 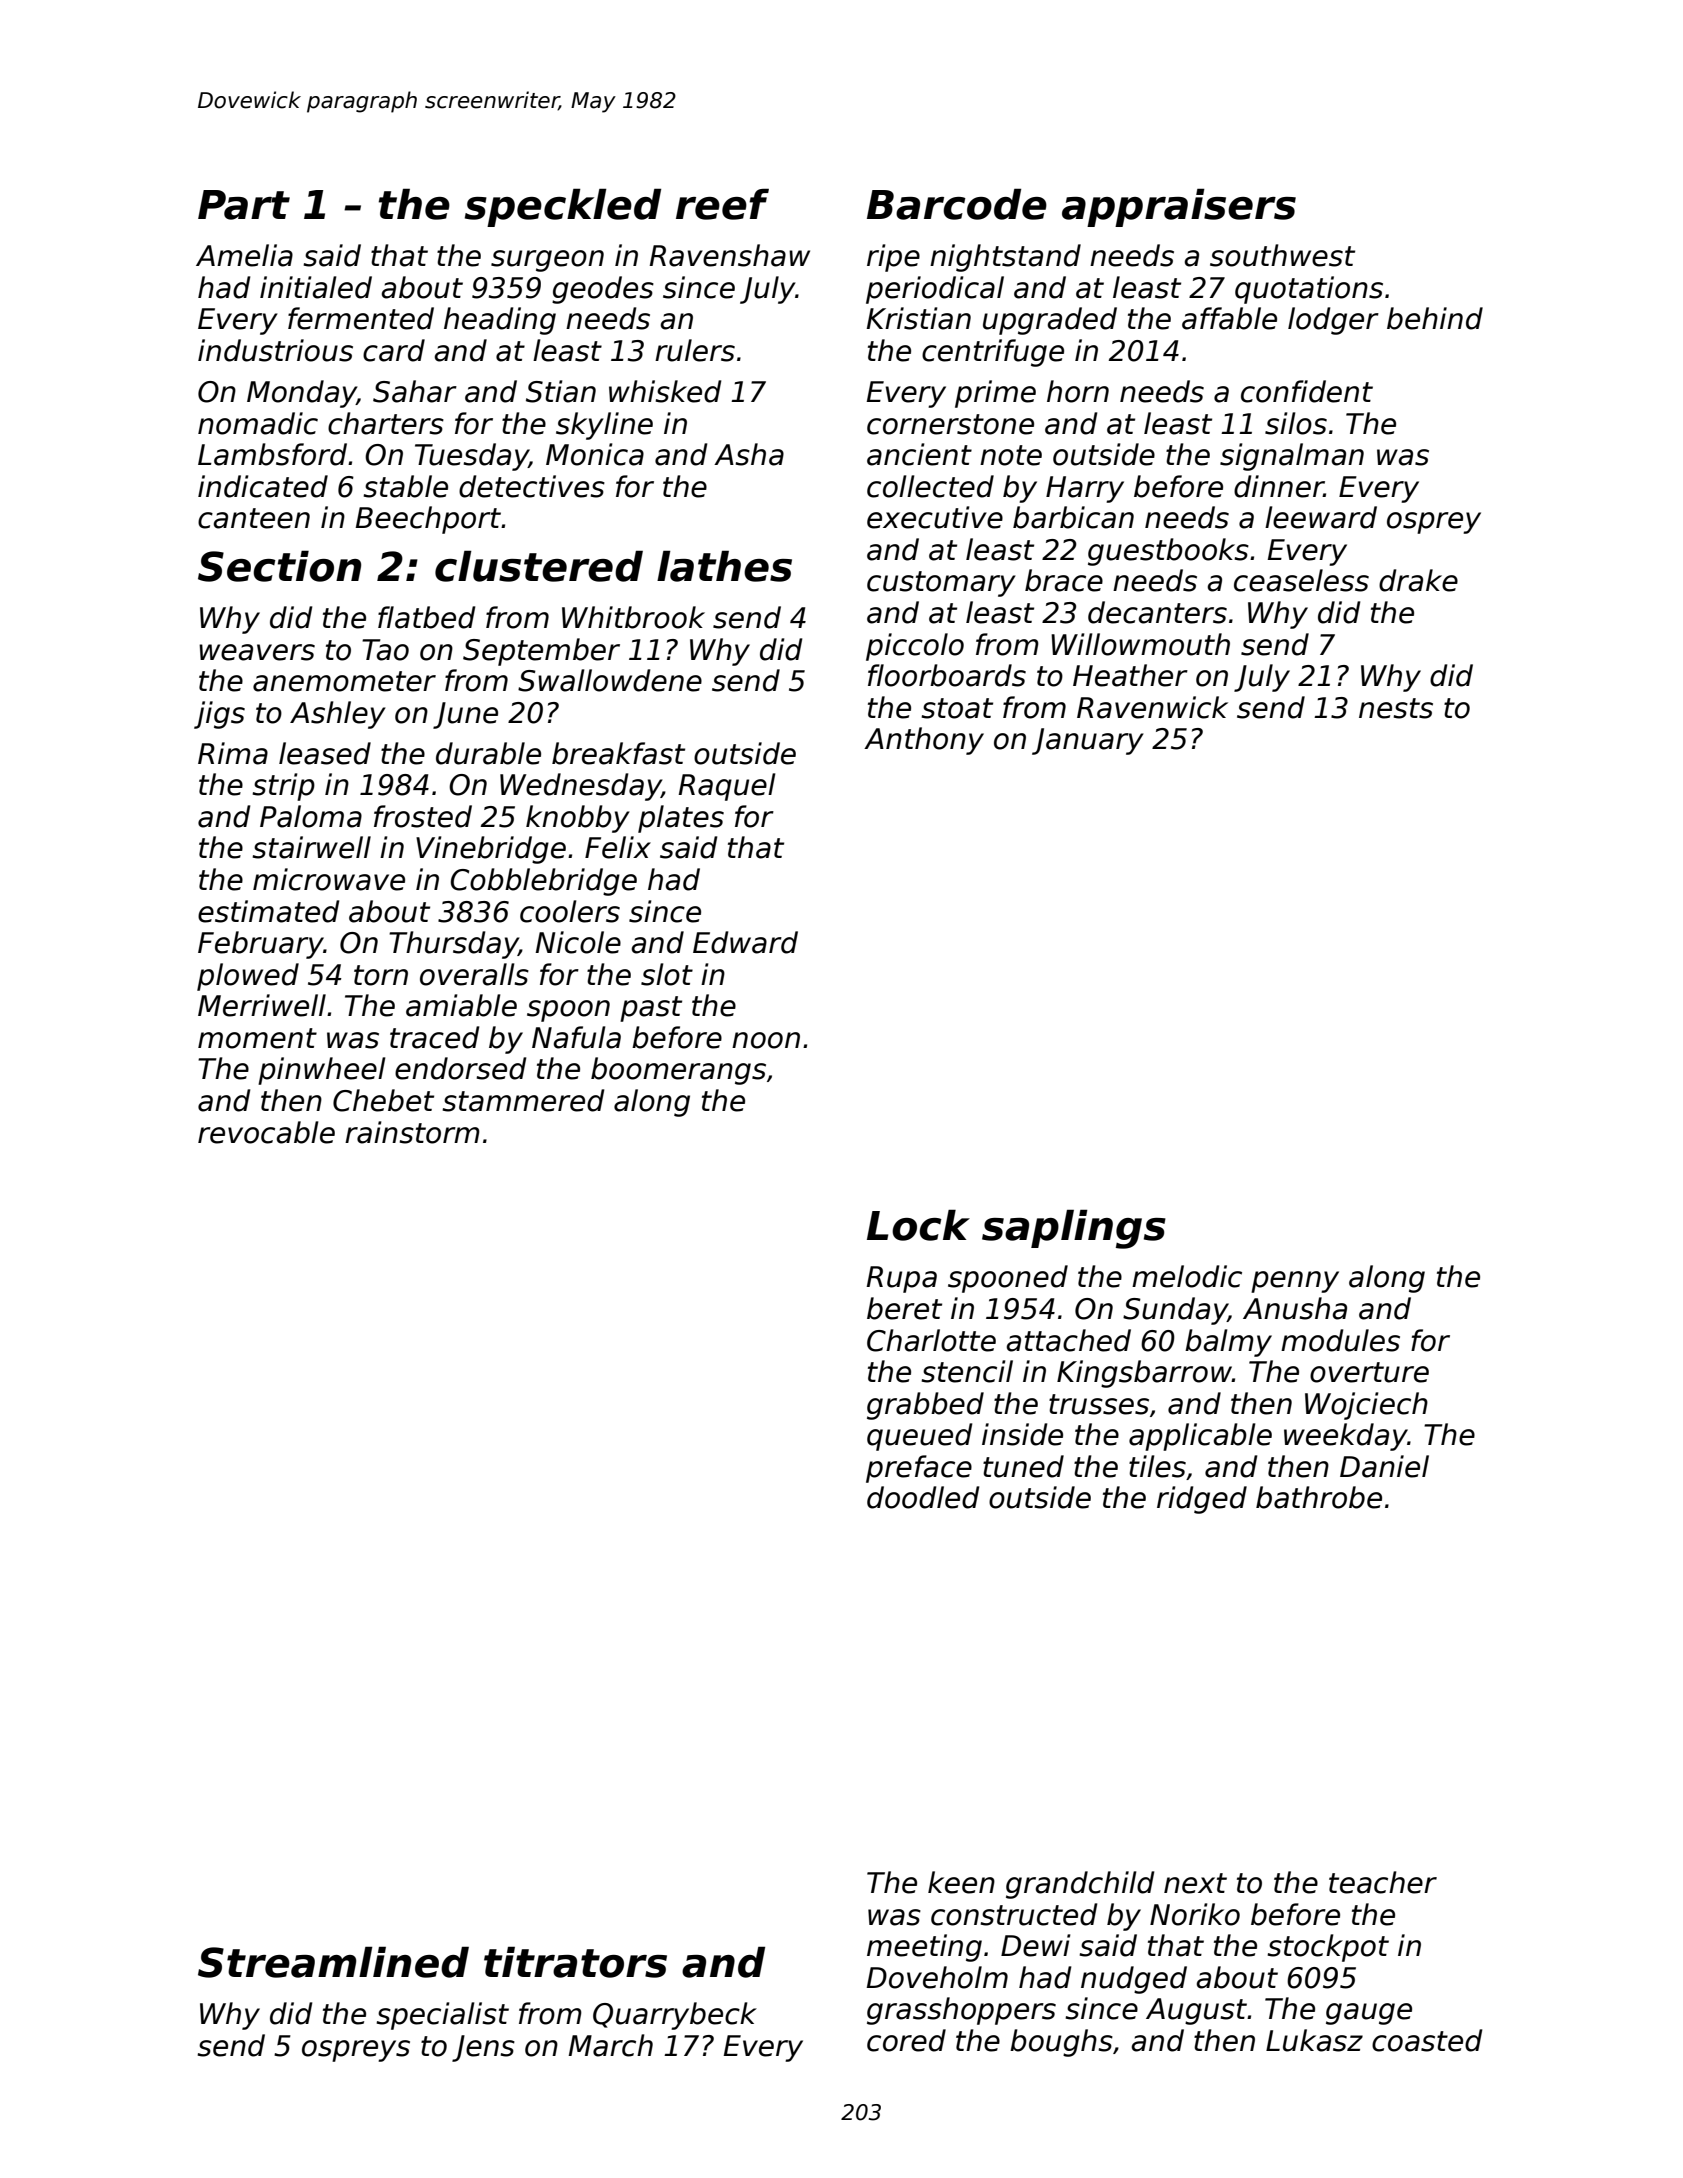 I want to click on appraisers, so click(x=1179, y=207).
